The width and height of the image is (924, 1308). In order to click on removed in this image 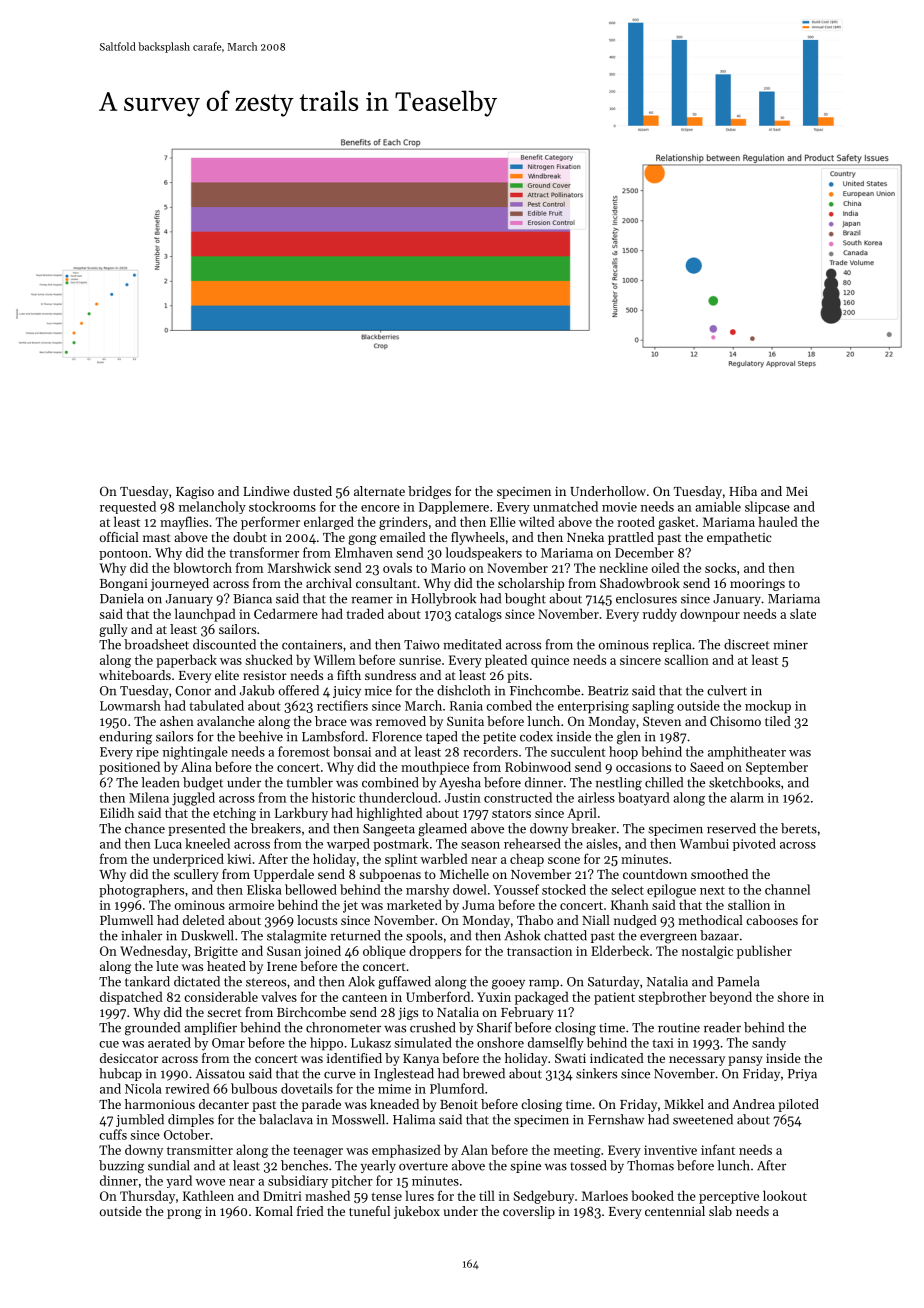, I will do `click(401, 721)`.
